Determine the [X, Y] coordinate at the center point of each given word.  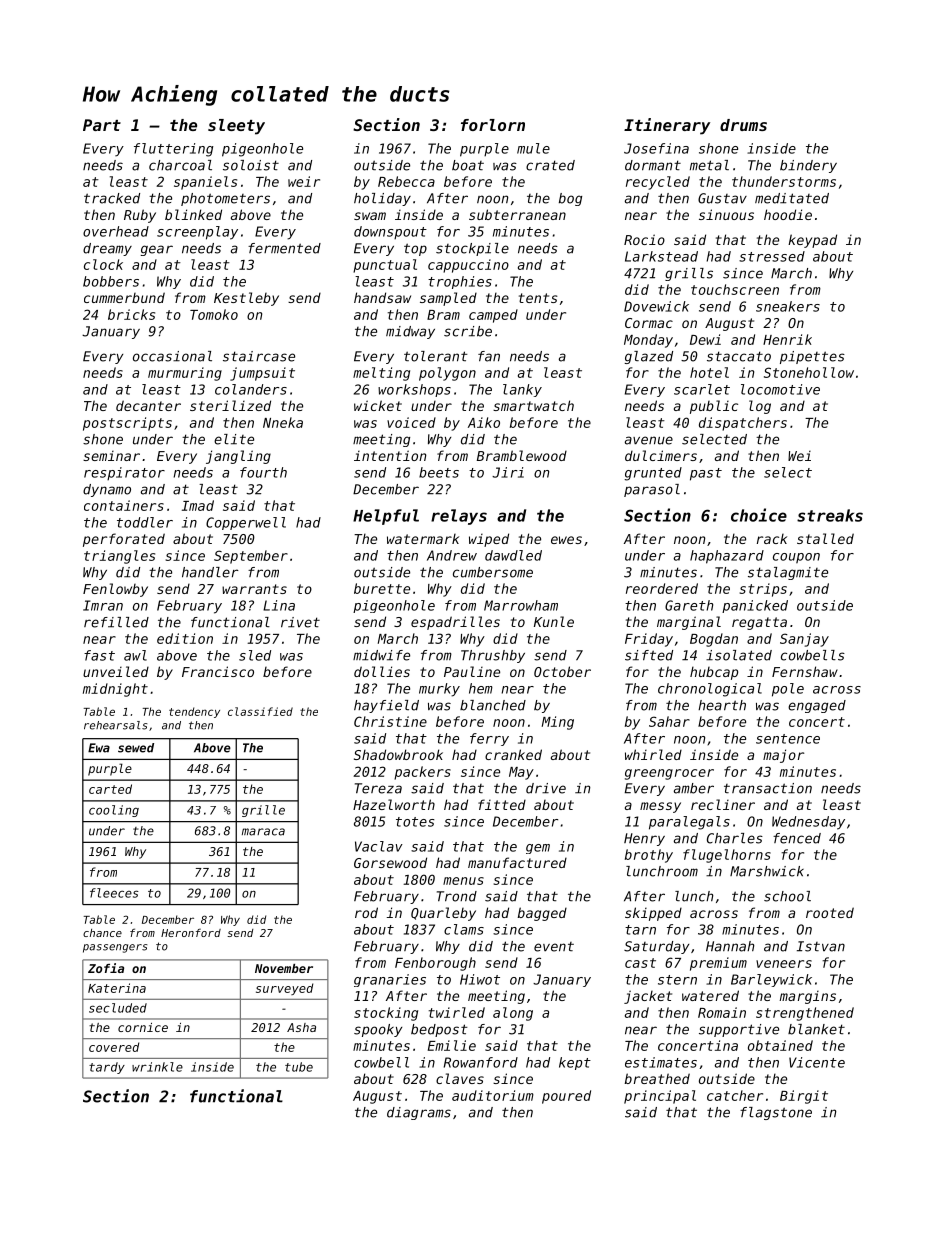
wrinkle [157, 1067]
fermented [284, 248]
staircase [259, 356]
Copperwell [246, 523]
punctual [385, 266]
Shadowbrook [398, 754]
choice [759, 515]
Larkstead [661, 256]
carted [110, 789]
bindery [808, 166]
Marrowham [521, 605]
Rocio [644, 239]
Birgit [804, 1097]
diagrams [419, 1113]
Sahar [669, 721]
